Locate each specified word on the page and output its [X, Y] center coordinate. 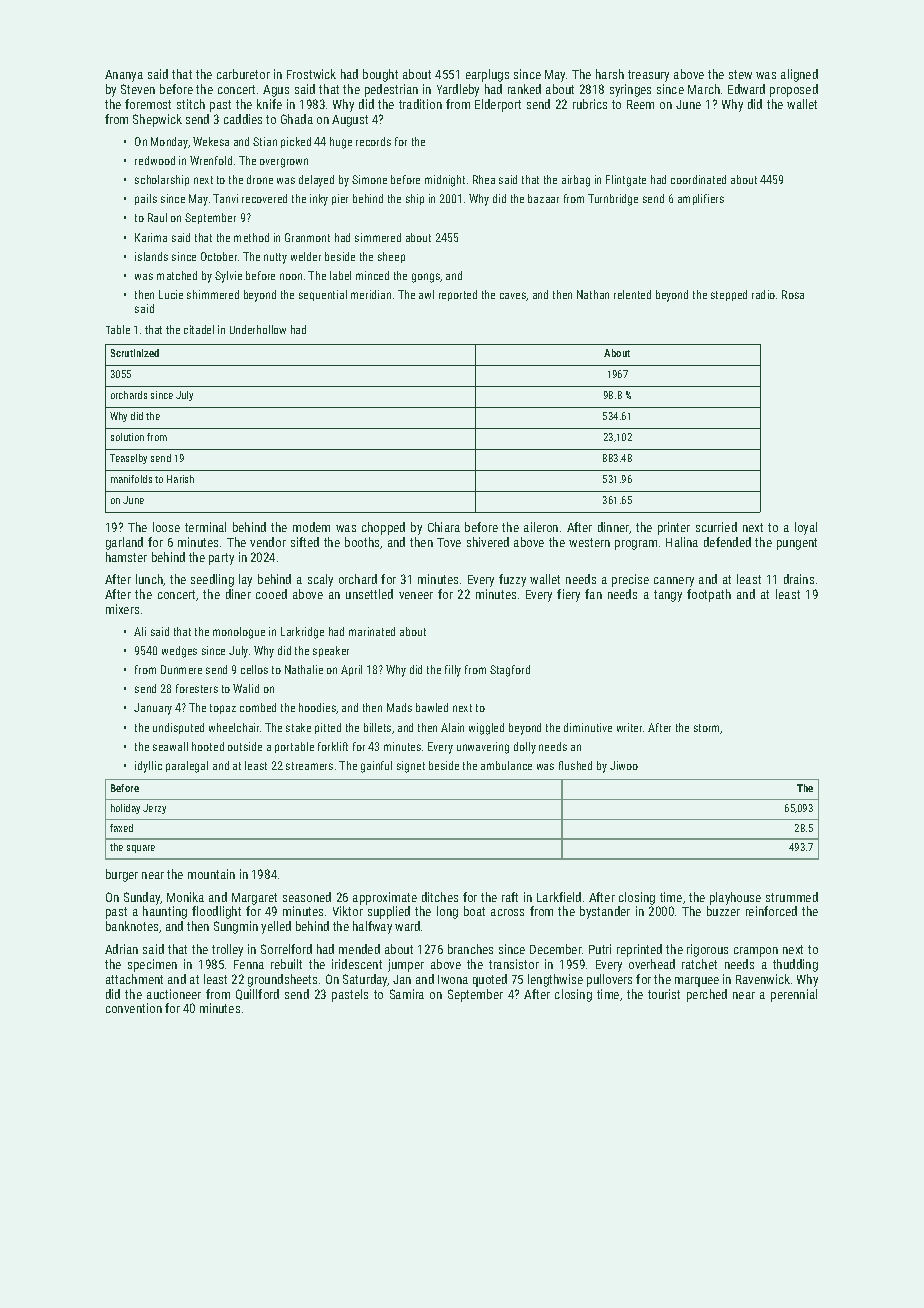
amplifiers [701, 199]
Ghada [297, 119]
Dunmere [181, 669]
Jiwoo [624, 765]
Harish [180, 479]
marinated [372, 631]
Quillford [257, 994]
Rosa [793, 294]
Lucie [171, 294]
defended [727, 542]
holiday [125, 809]
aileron [541, 527]
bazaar [543, 198]
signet [411, 767]
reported [458, 295]
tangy [668, 596]
